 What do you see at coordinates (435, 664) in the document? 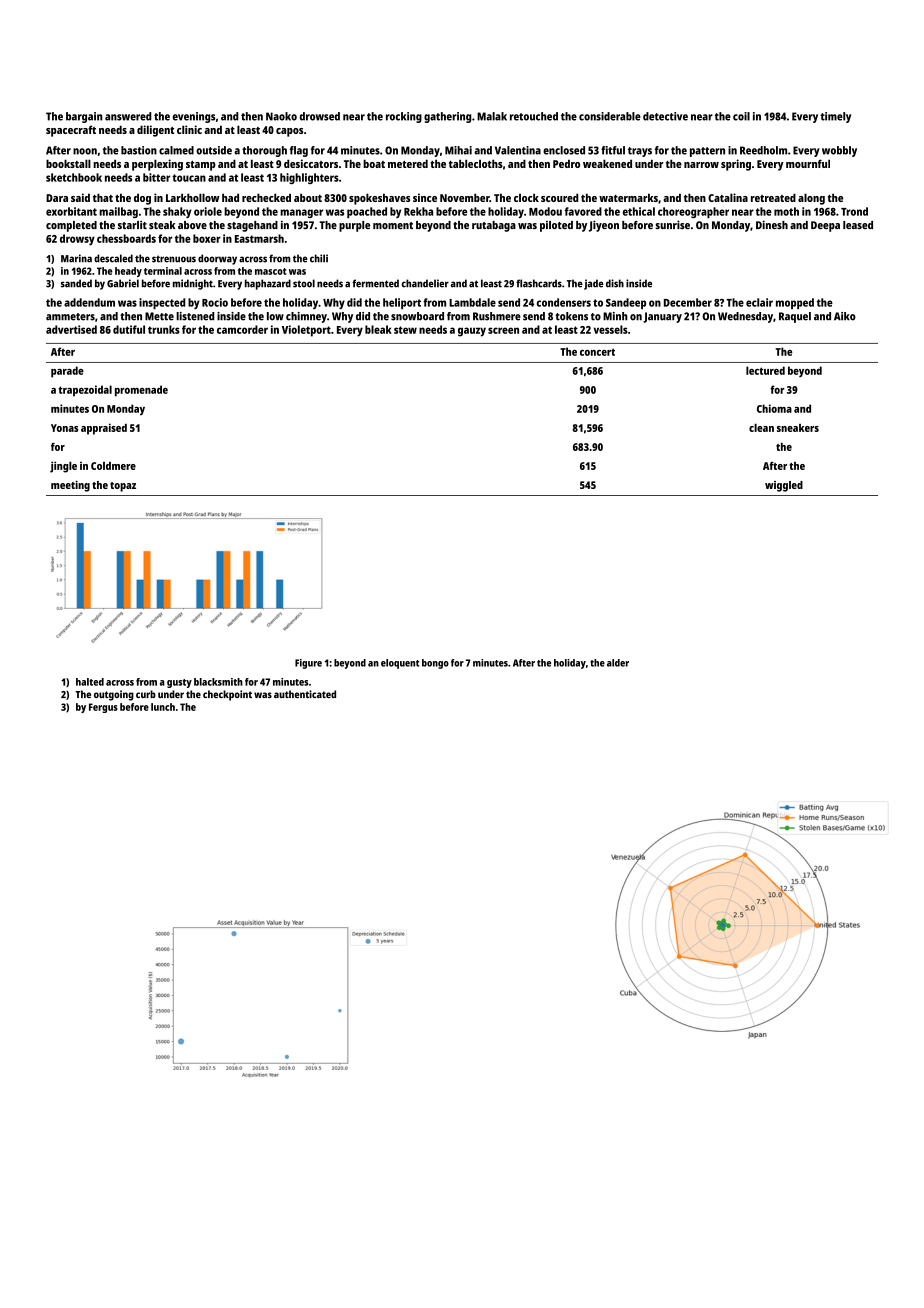
I see `bongo` at bounding box center [435, 664].
